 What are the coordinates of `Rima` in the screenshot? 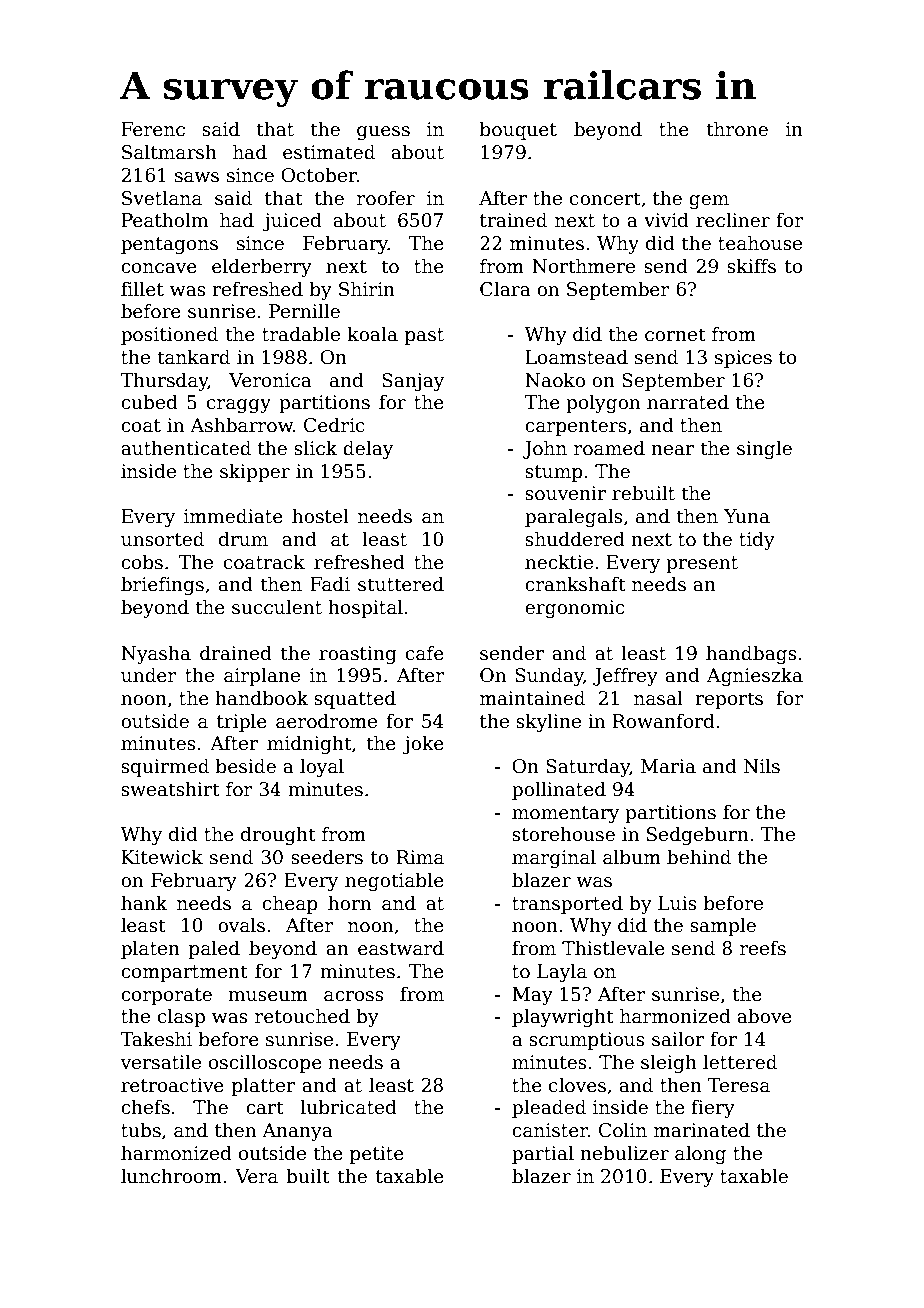 It's located at (420, 857).
